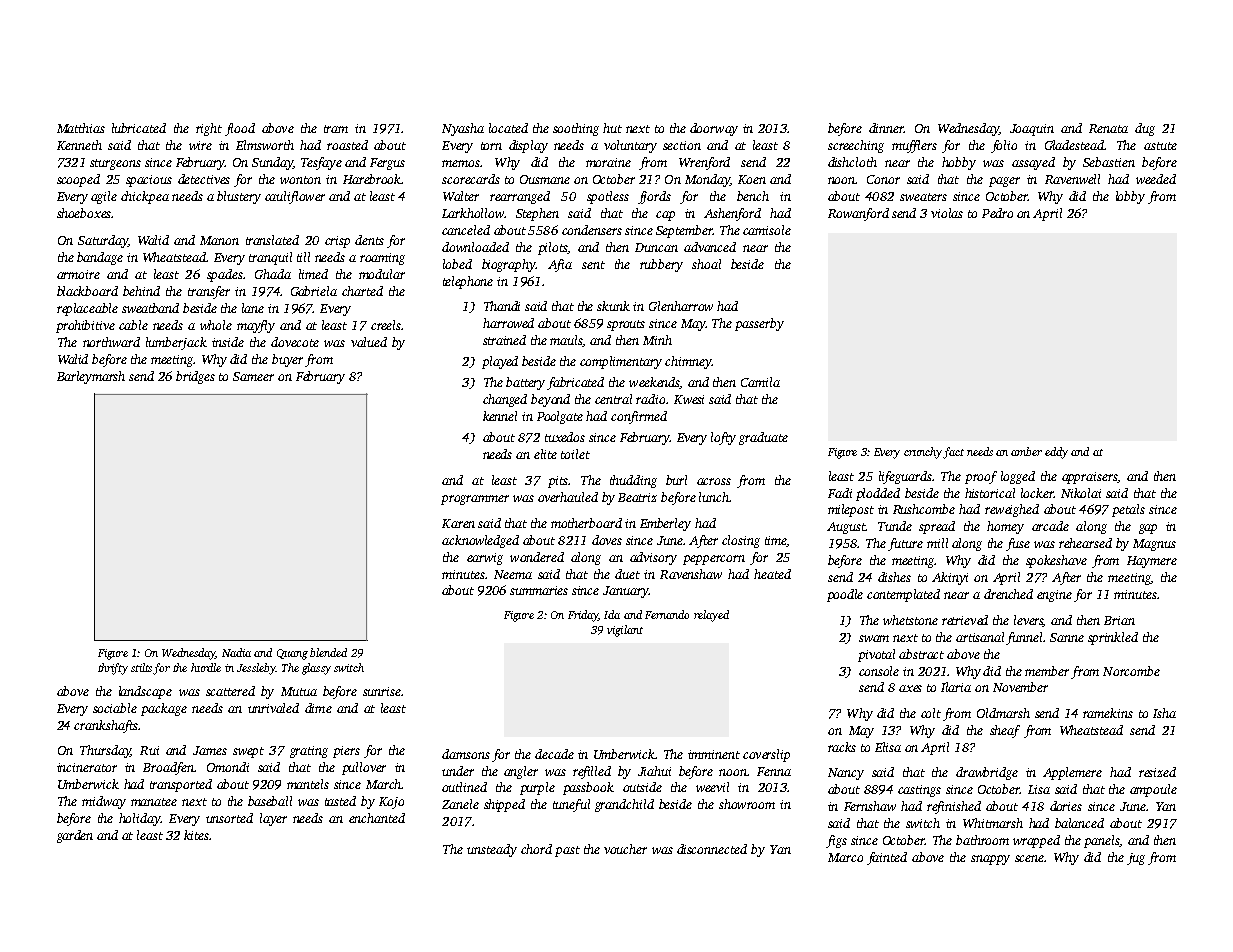  What do you see at coordinates (760, 382) in the screenshot?
I see `Camila` at bounding box center [760, 382].
